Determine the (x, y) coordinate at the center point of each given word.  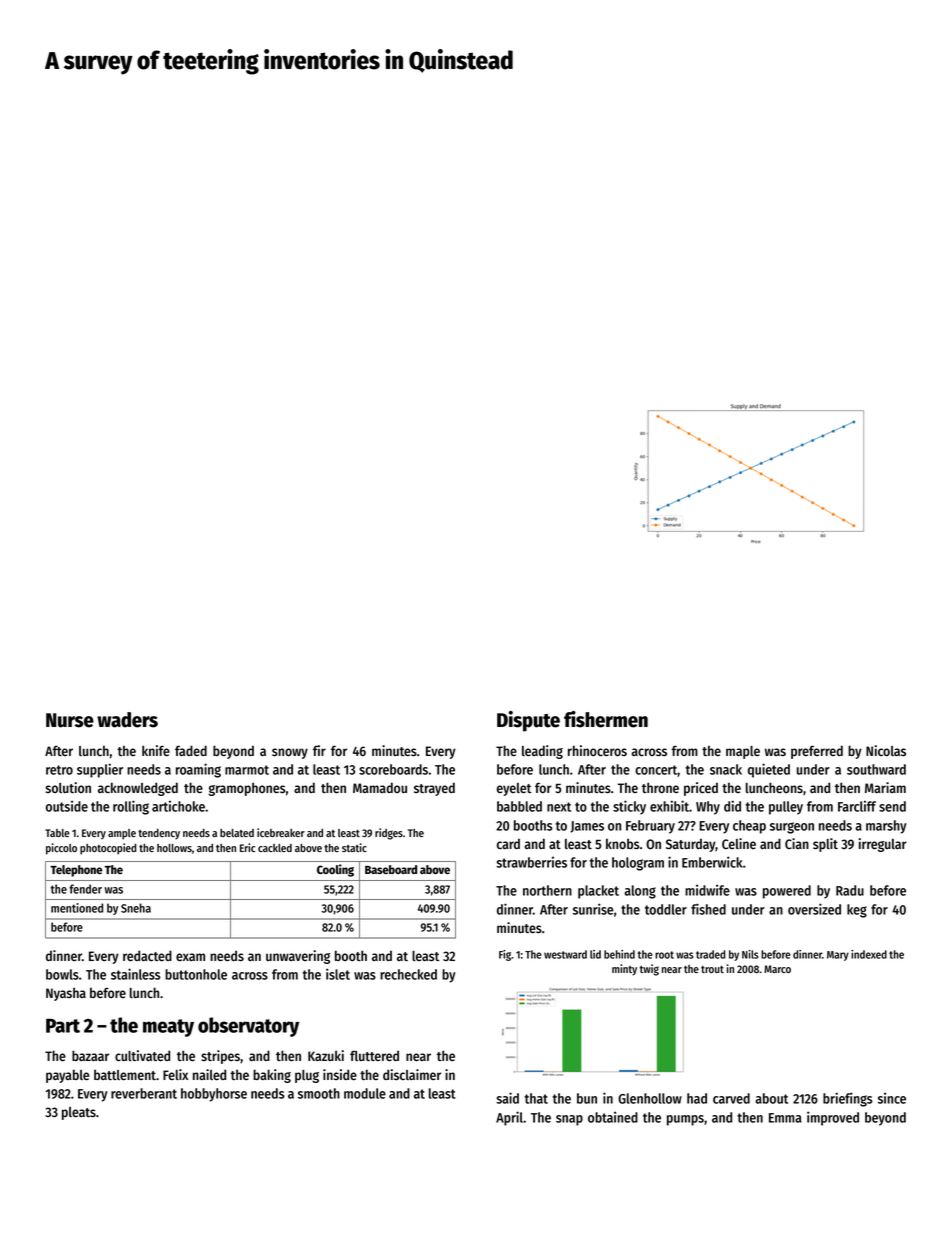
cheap (749, 827)
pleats (79, 1113)
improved (833, 1118)
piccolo (61, 849)
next (559, 807)
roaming (198, 770)
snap (569, 1120)
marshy (886, 827)
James (587, 827)
